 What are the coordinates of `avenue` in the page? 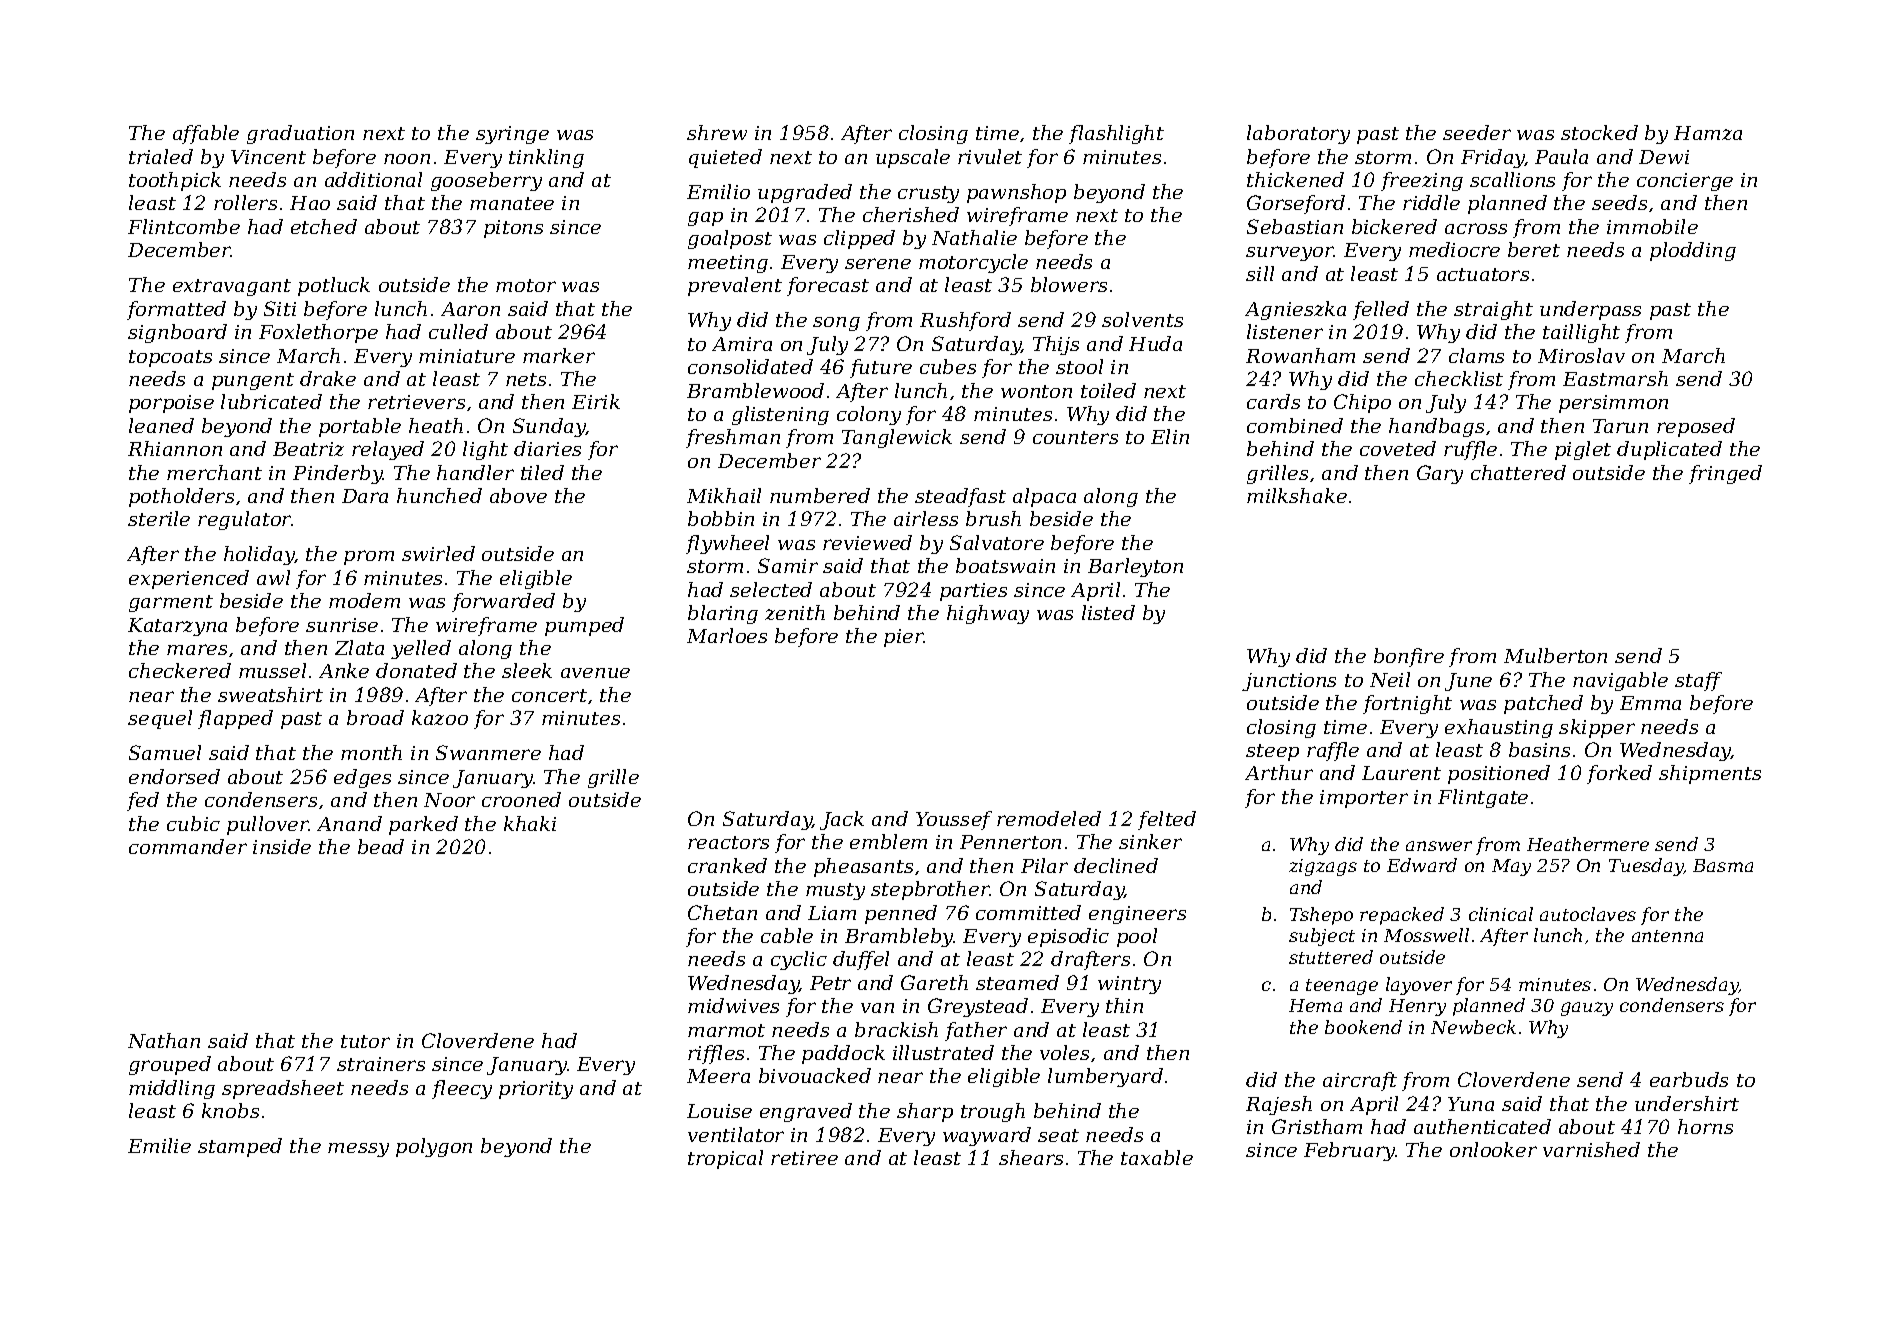 It's located at (595, 673).
